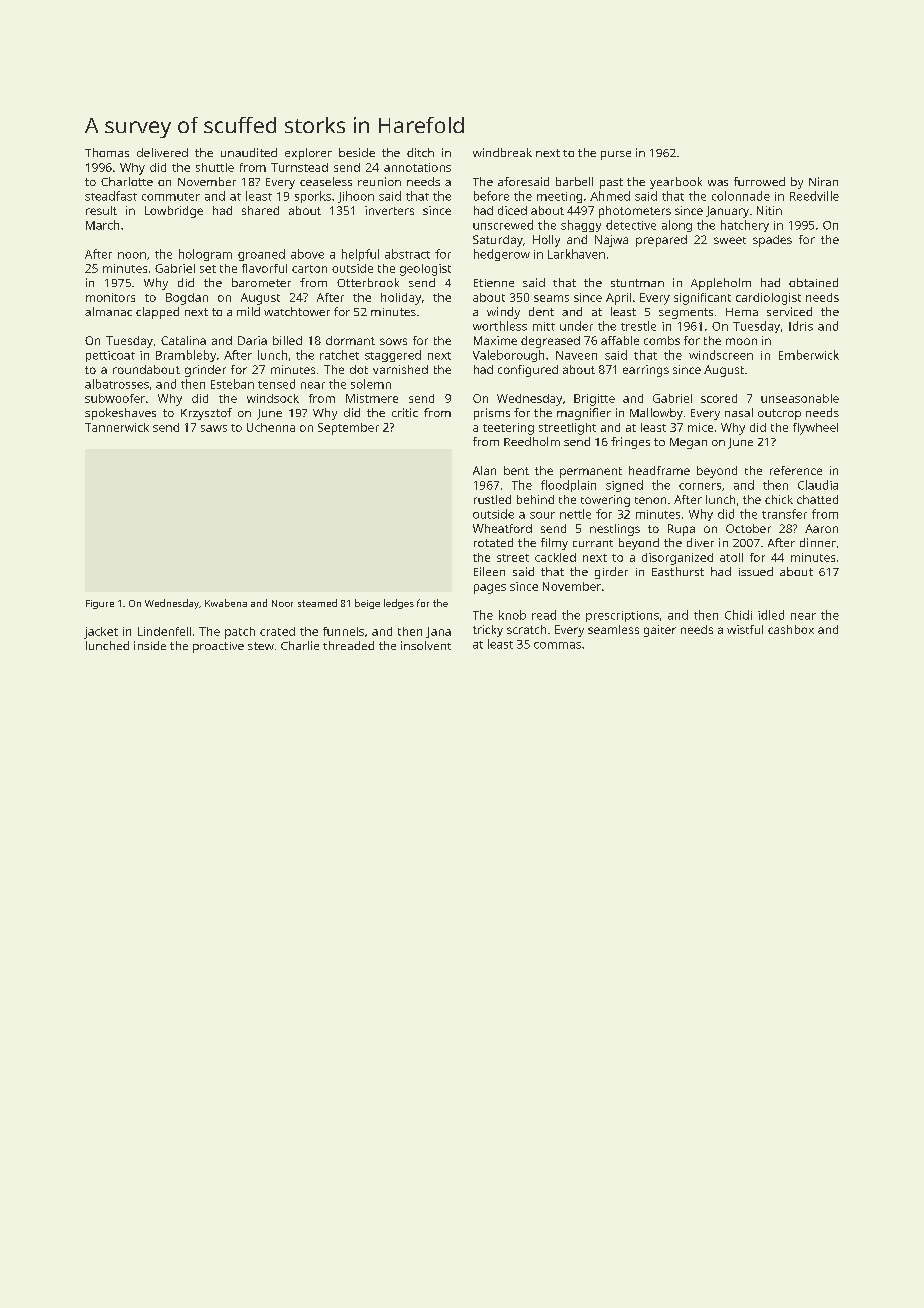 This image has width=924, height=1308. I want to click on purse, so click(616, 155).
